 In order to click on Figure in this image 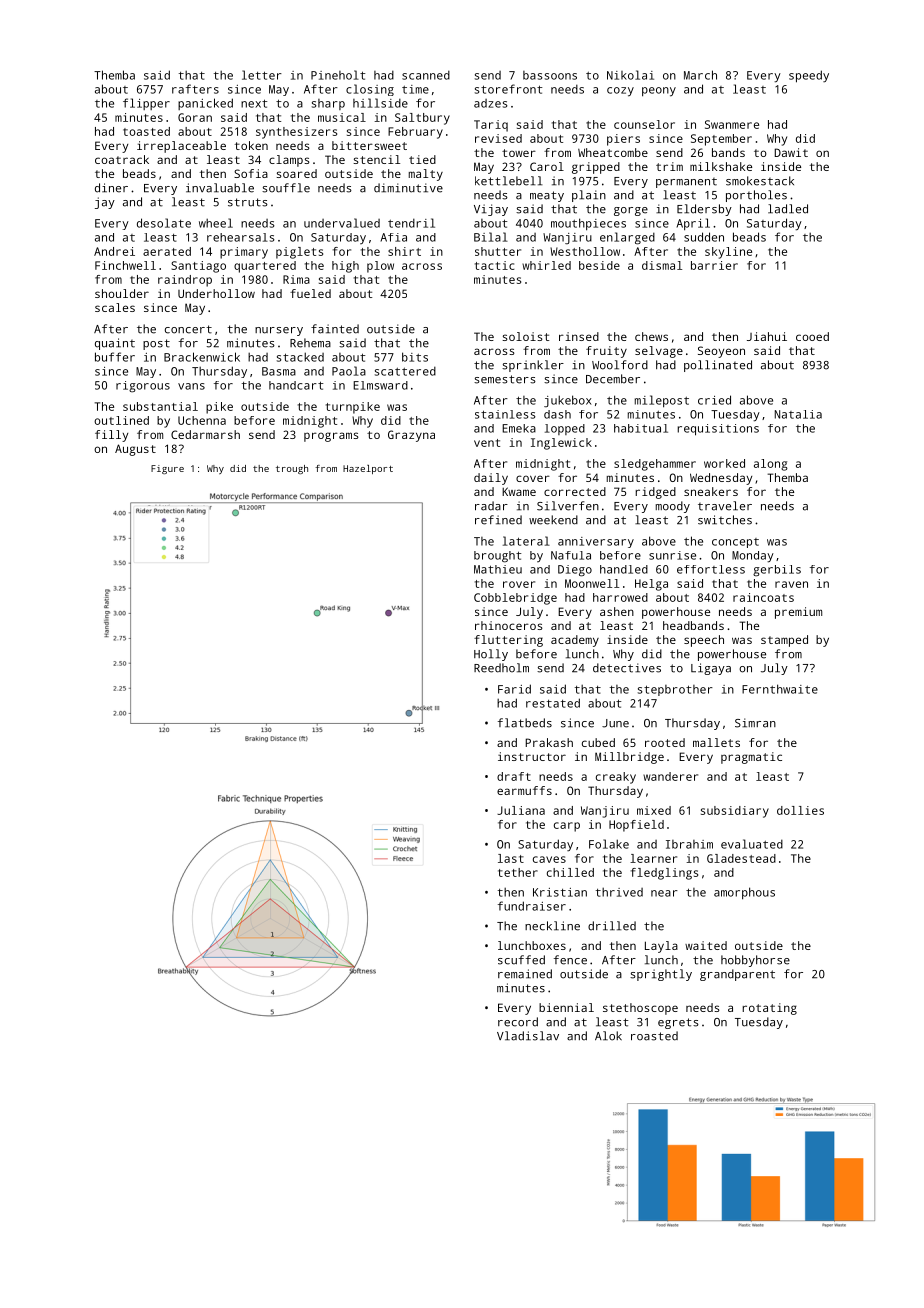, I will do `click(167, 469)`.
